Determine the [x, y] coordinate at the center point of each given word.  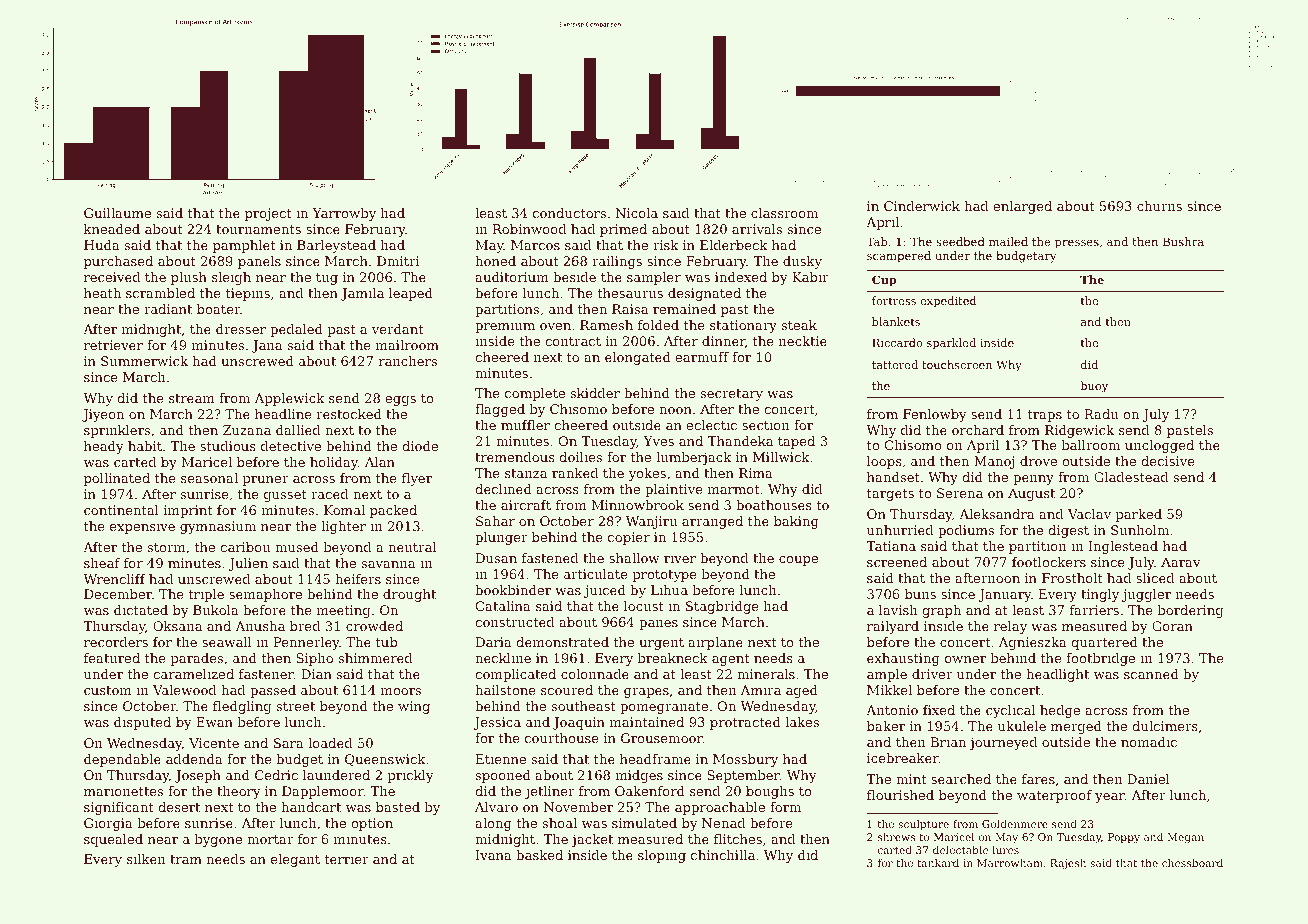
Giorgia [108, 824]
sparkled [951, 344]
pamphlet [244, 246]
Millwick [781, 457]
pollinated [117, 479]
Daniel [1148, 779]
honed [495, 261]
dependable [122, 760]
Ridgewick [1079, 431]
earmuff [702, 357]
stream [192, 398]
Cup [884, 281]
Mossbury [745, 760]
